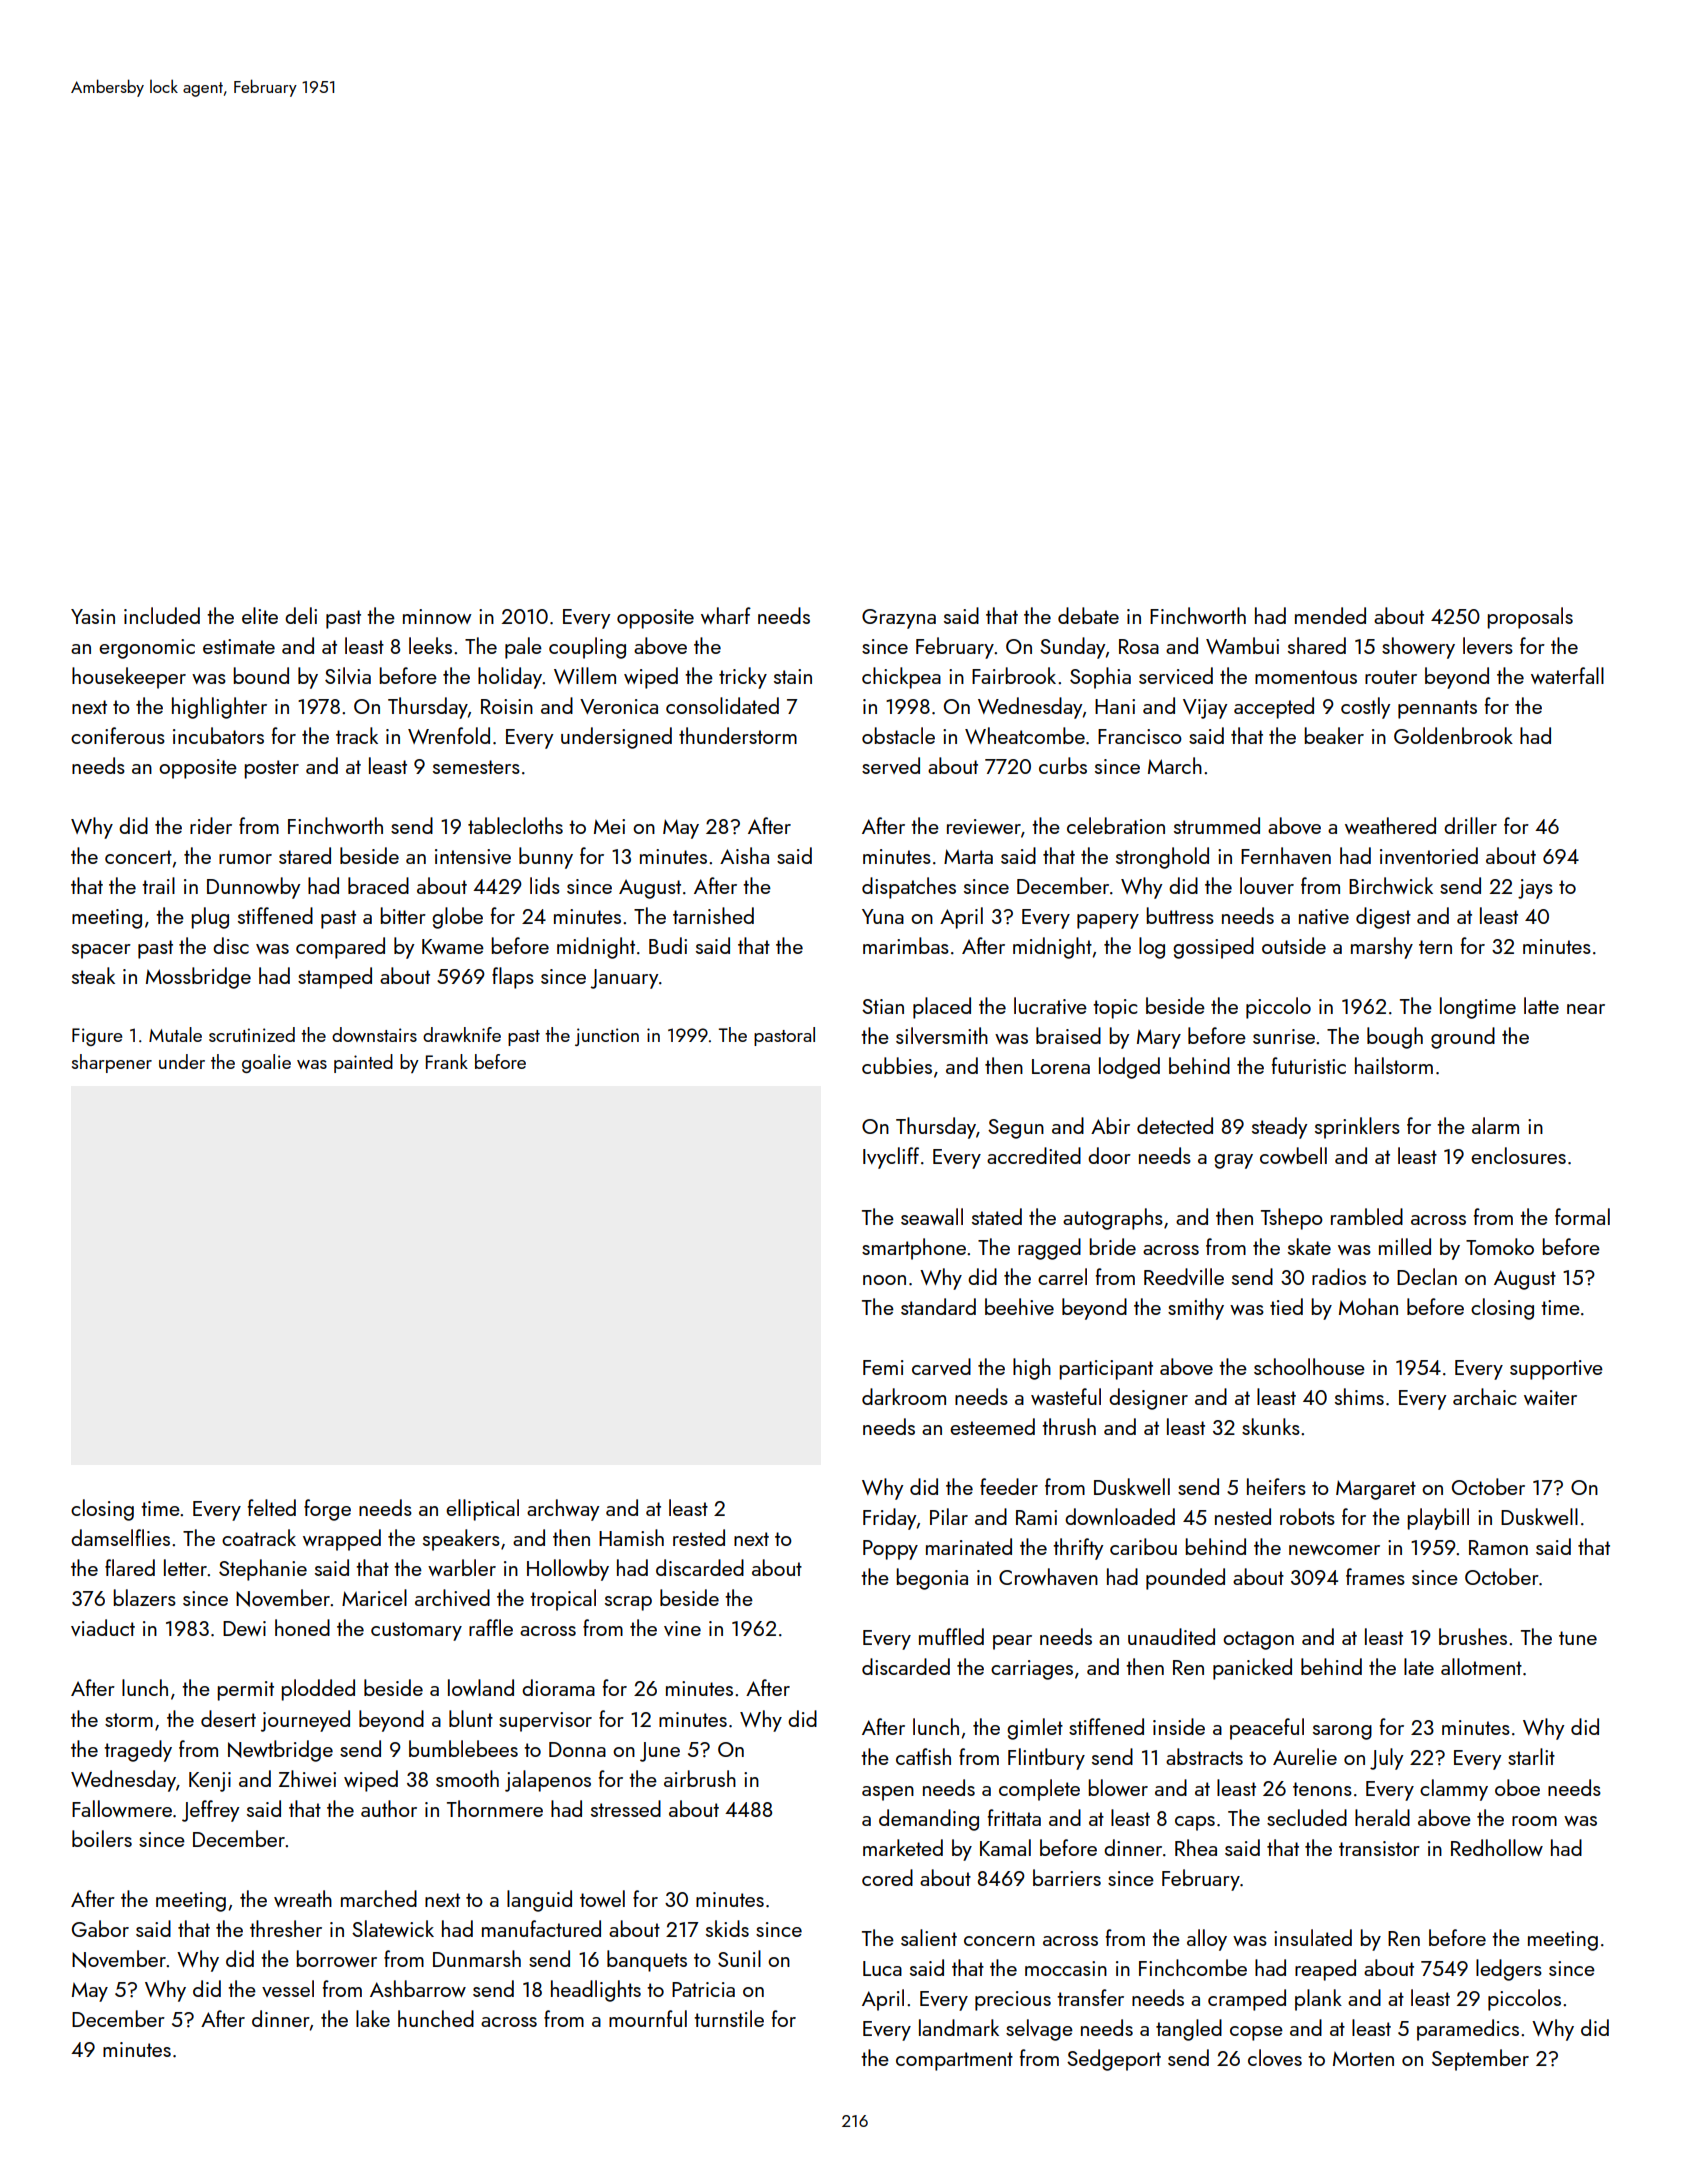  Describe the element at coordinates (1286, 1306) in the screenshot. I see `tied` at that location.
